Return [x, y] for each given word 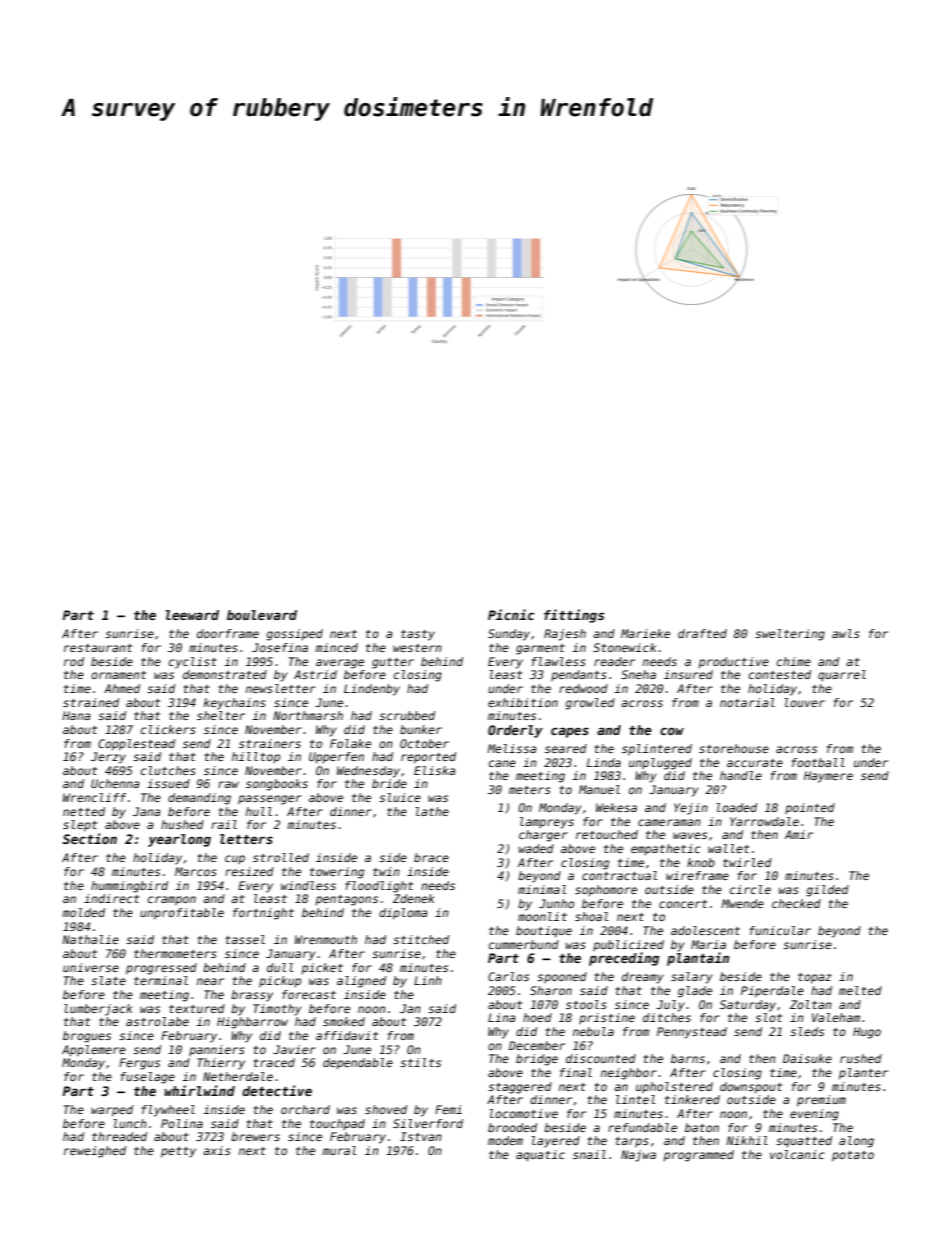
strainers [270, 743]
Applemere [94, 1051]
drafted [702, 633]
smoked [344, 1021]
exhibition [523, 702]
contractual [619, 875]
